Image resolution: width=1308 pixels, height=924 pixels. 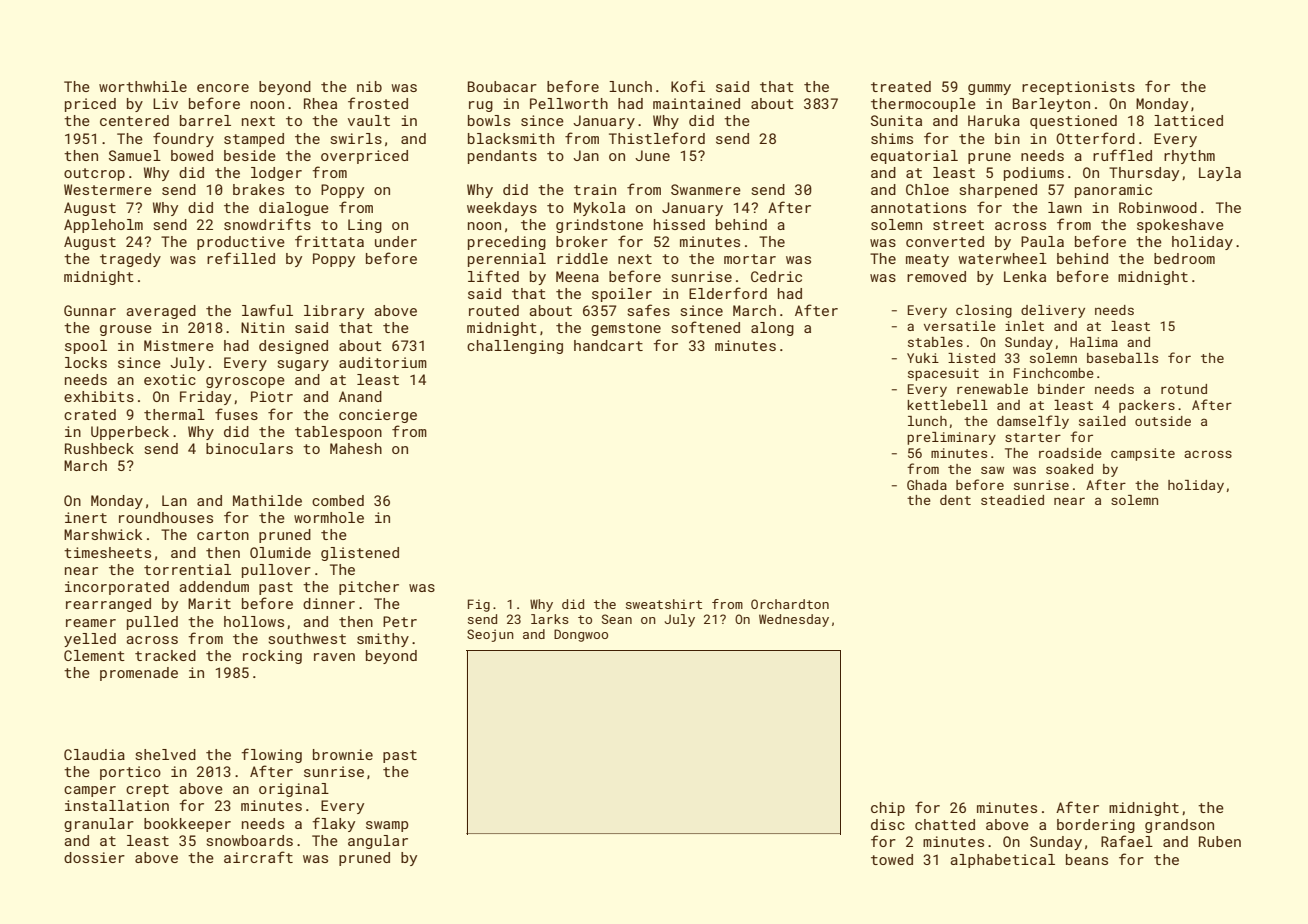 What do you see at coordinates (223, 88) in the screenshot?
I see `encore` at bounding box center [223, 88].
